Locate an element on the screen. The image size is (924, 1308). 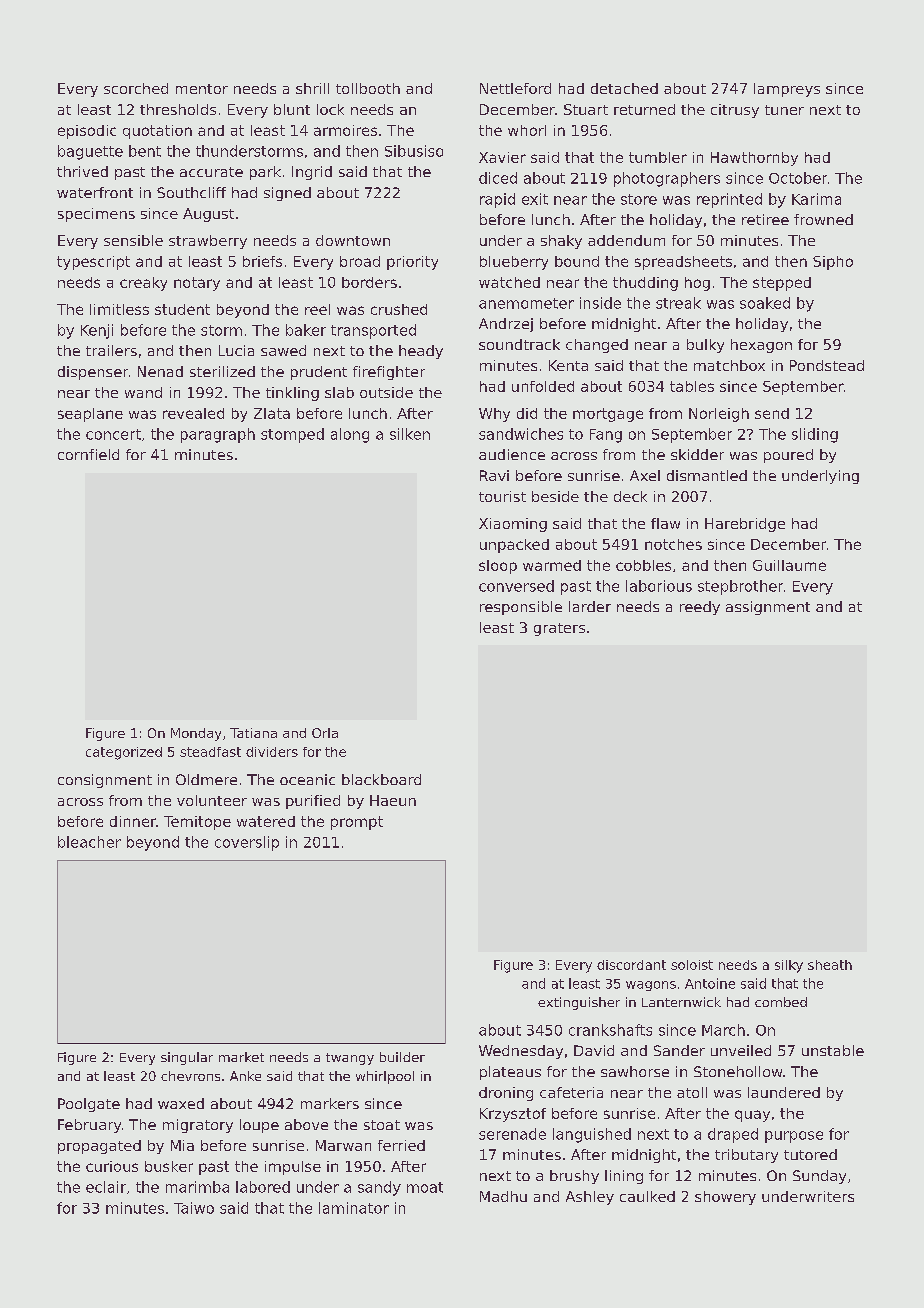
Sibusiso is located at coordinates (414, 151).
